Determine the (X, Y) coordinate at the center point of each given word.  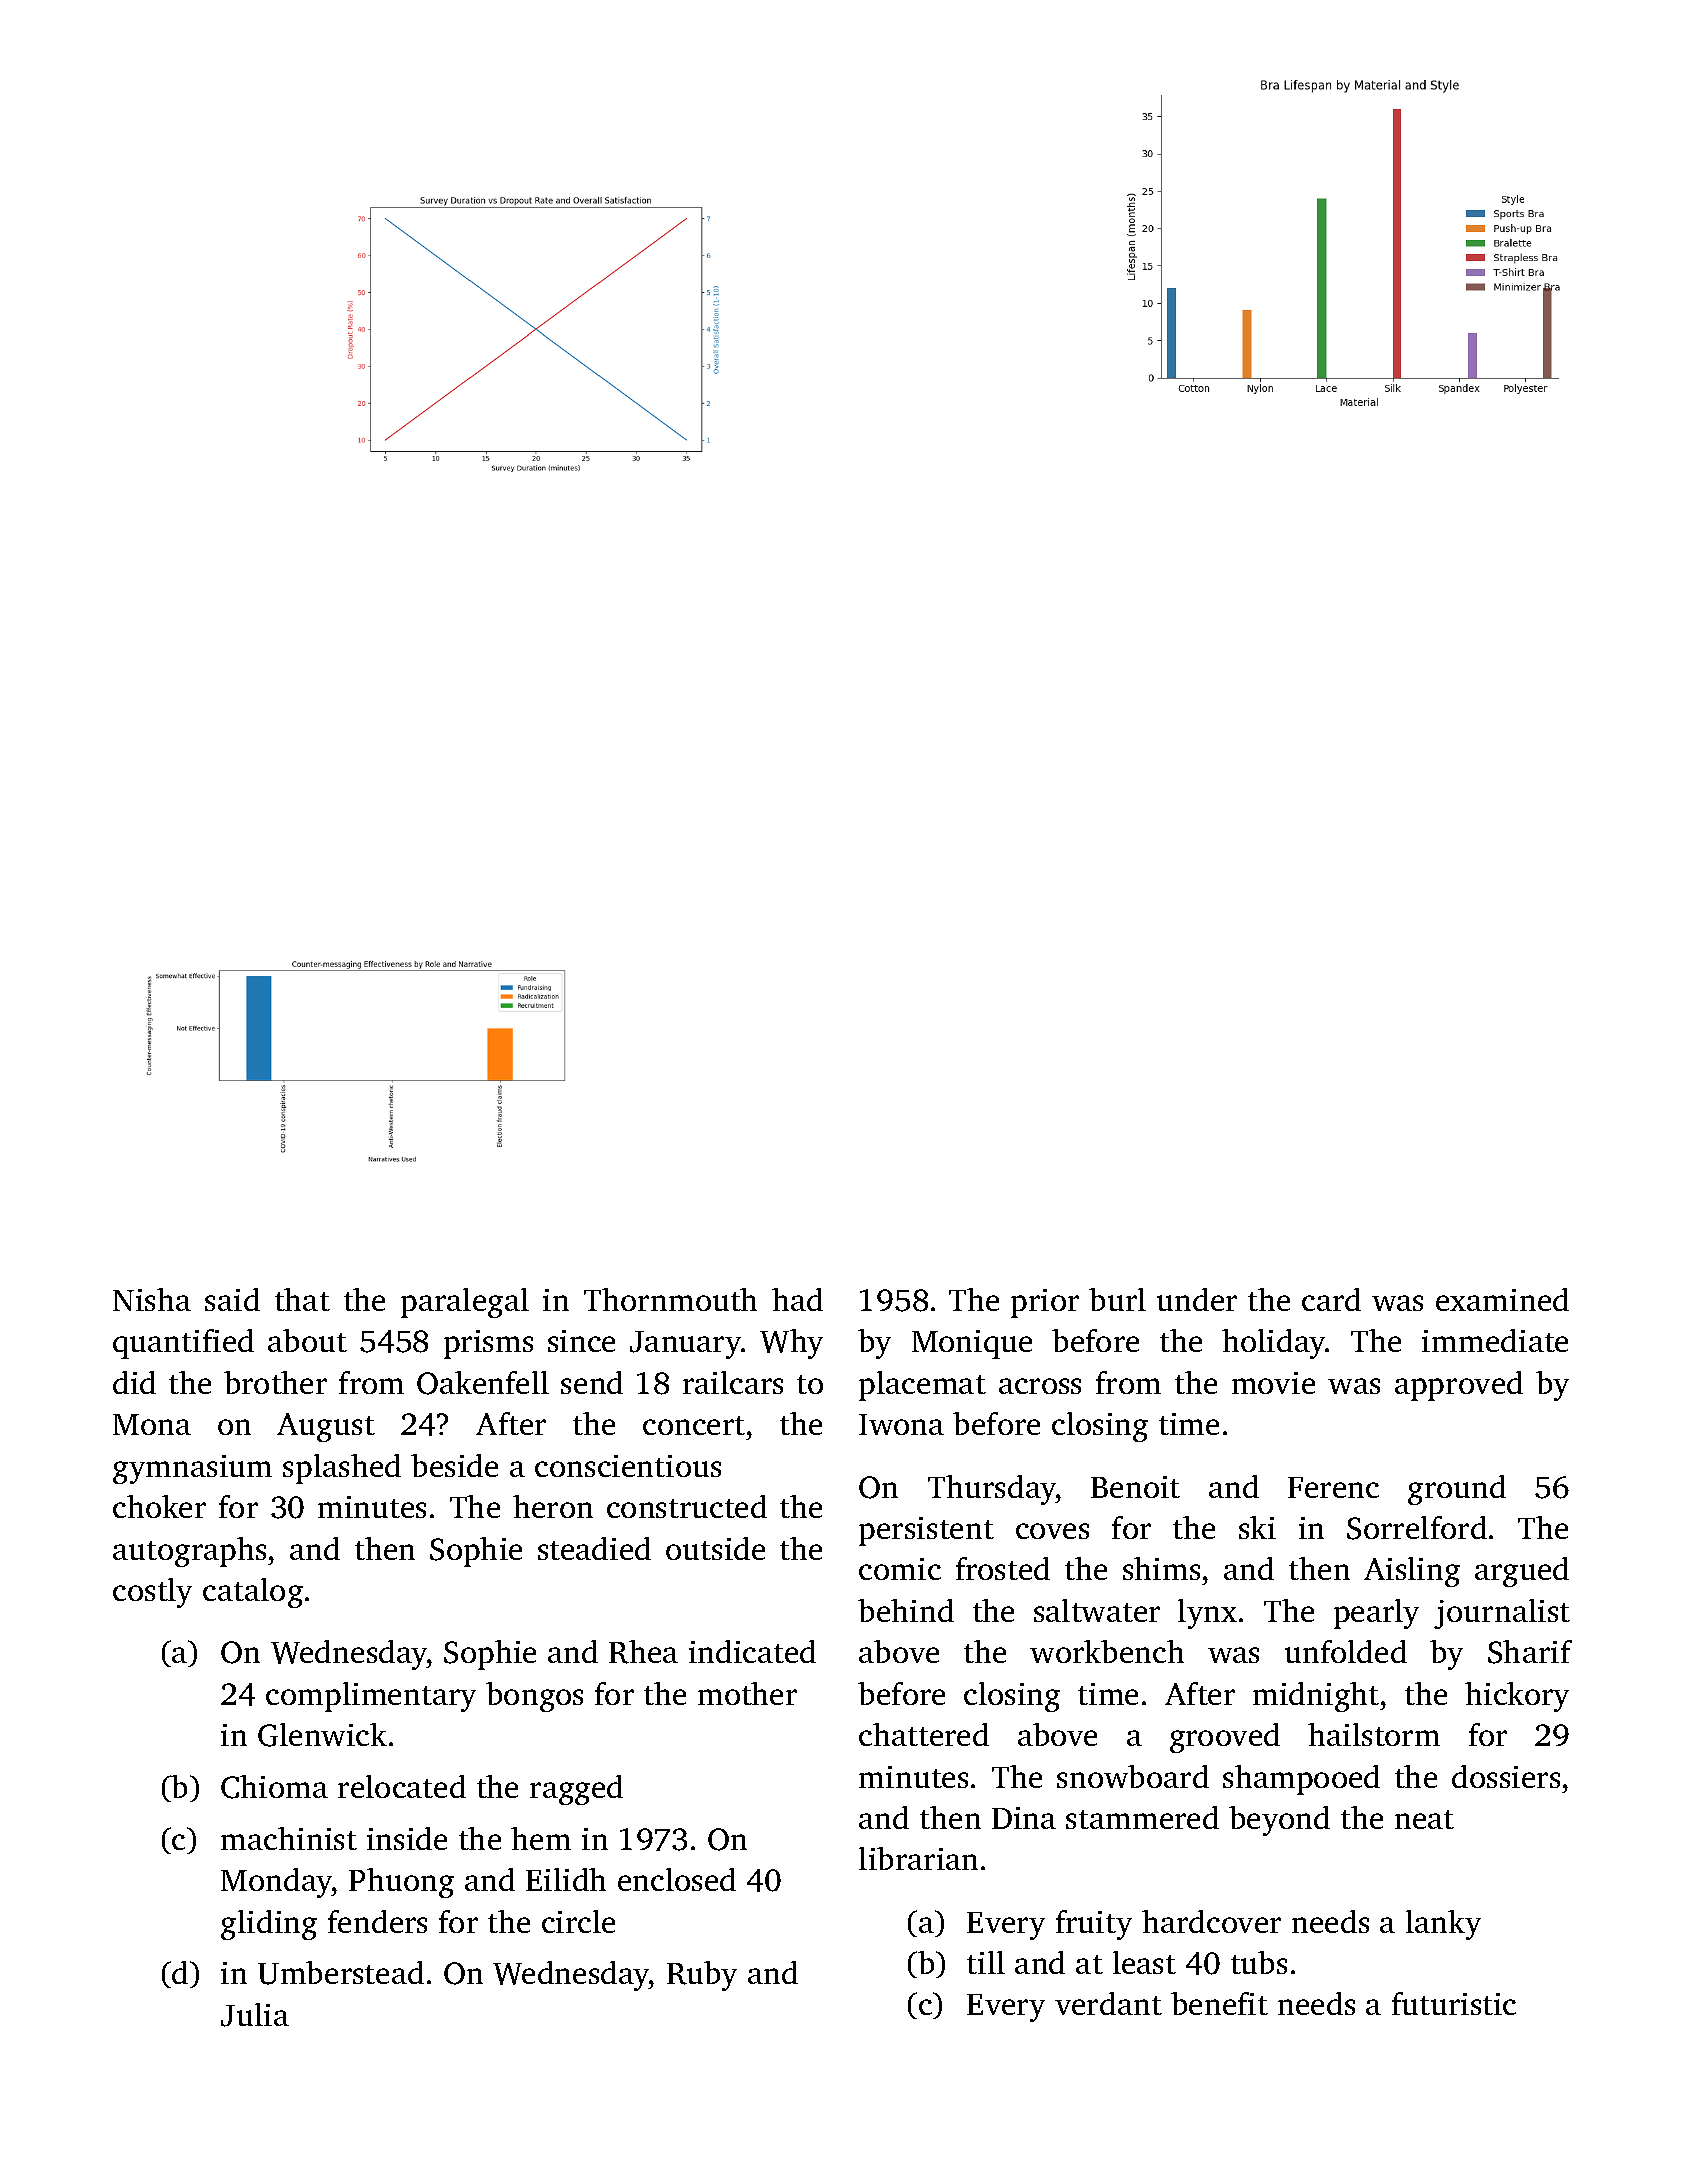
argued (1522, 1572)
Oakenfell (483, 1383)
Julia (255, 2015)
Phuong (401, 1883)
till (986, 1962)
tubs (1259, 1962)
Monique (972, 1344)
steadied (594, 1548)
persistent (926, 1531)
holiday (1274, 1344)
